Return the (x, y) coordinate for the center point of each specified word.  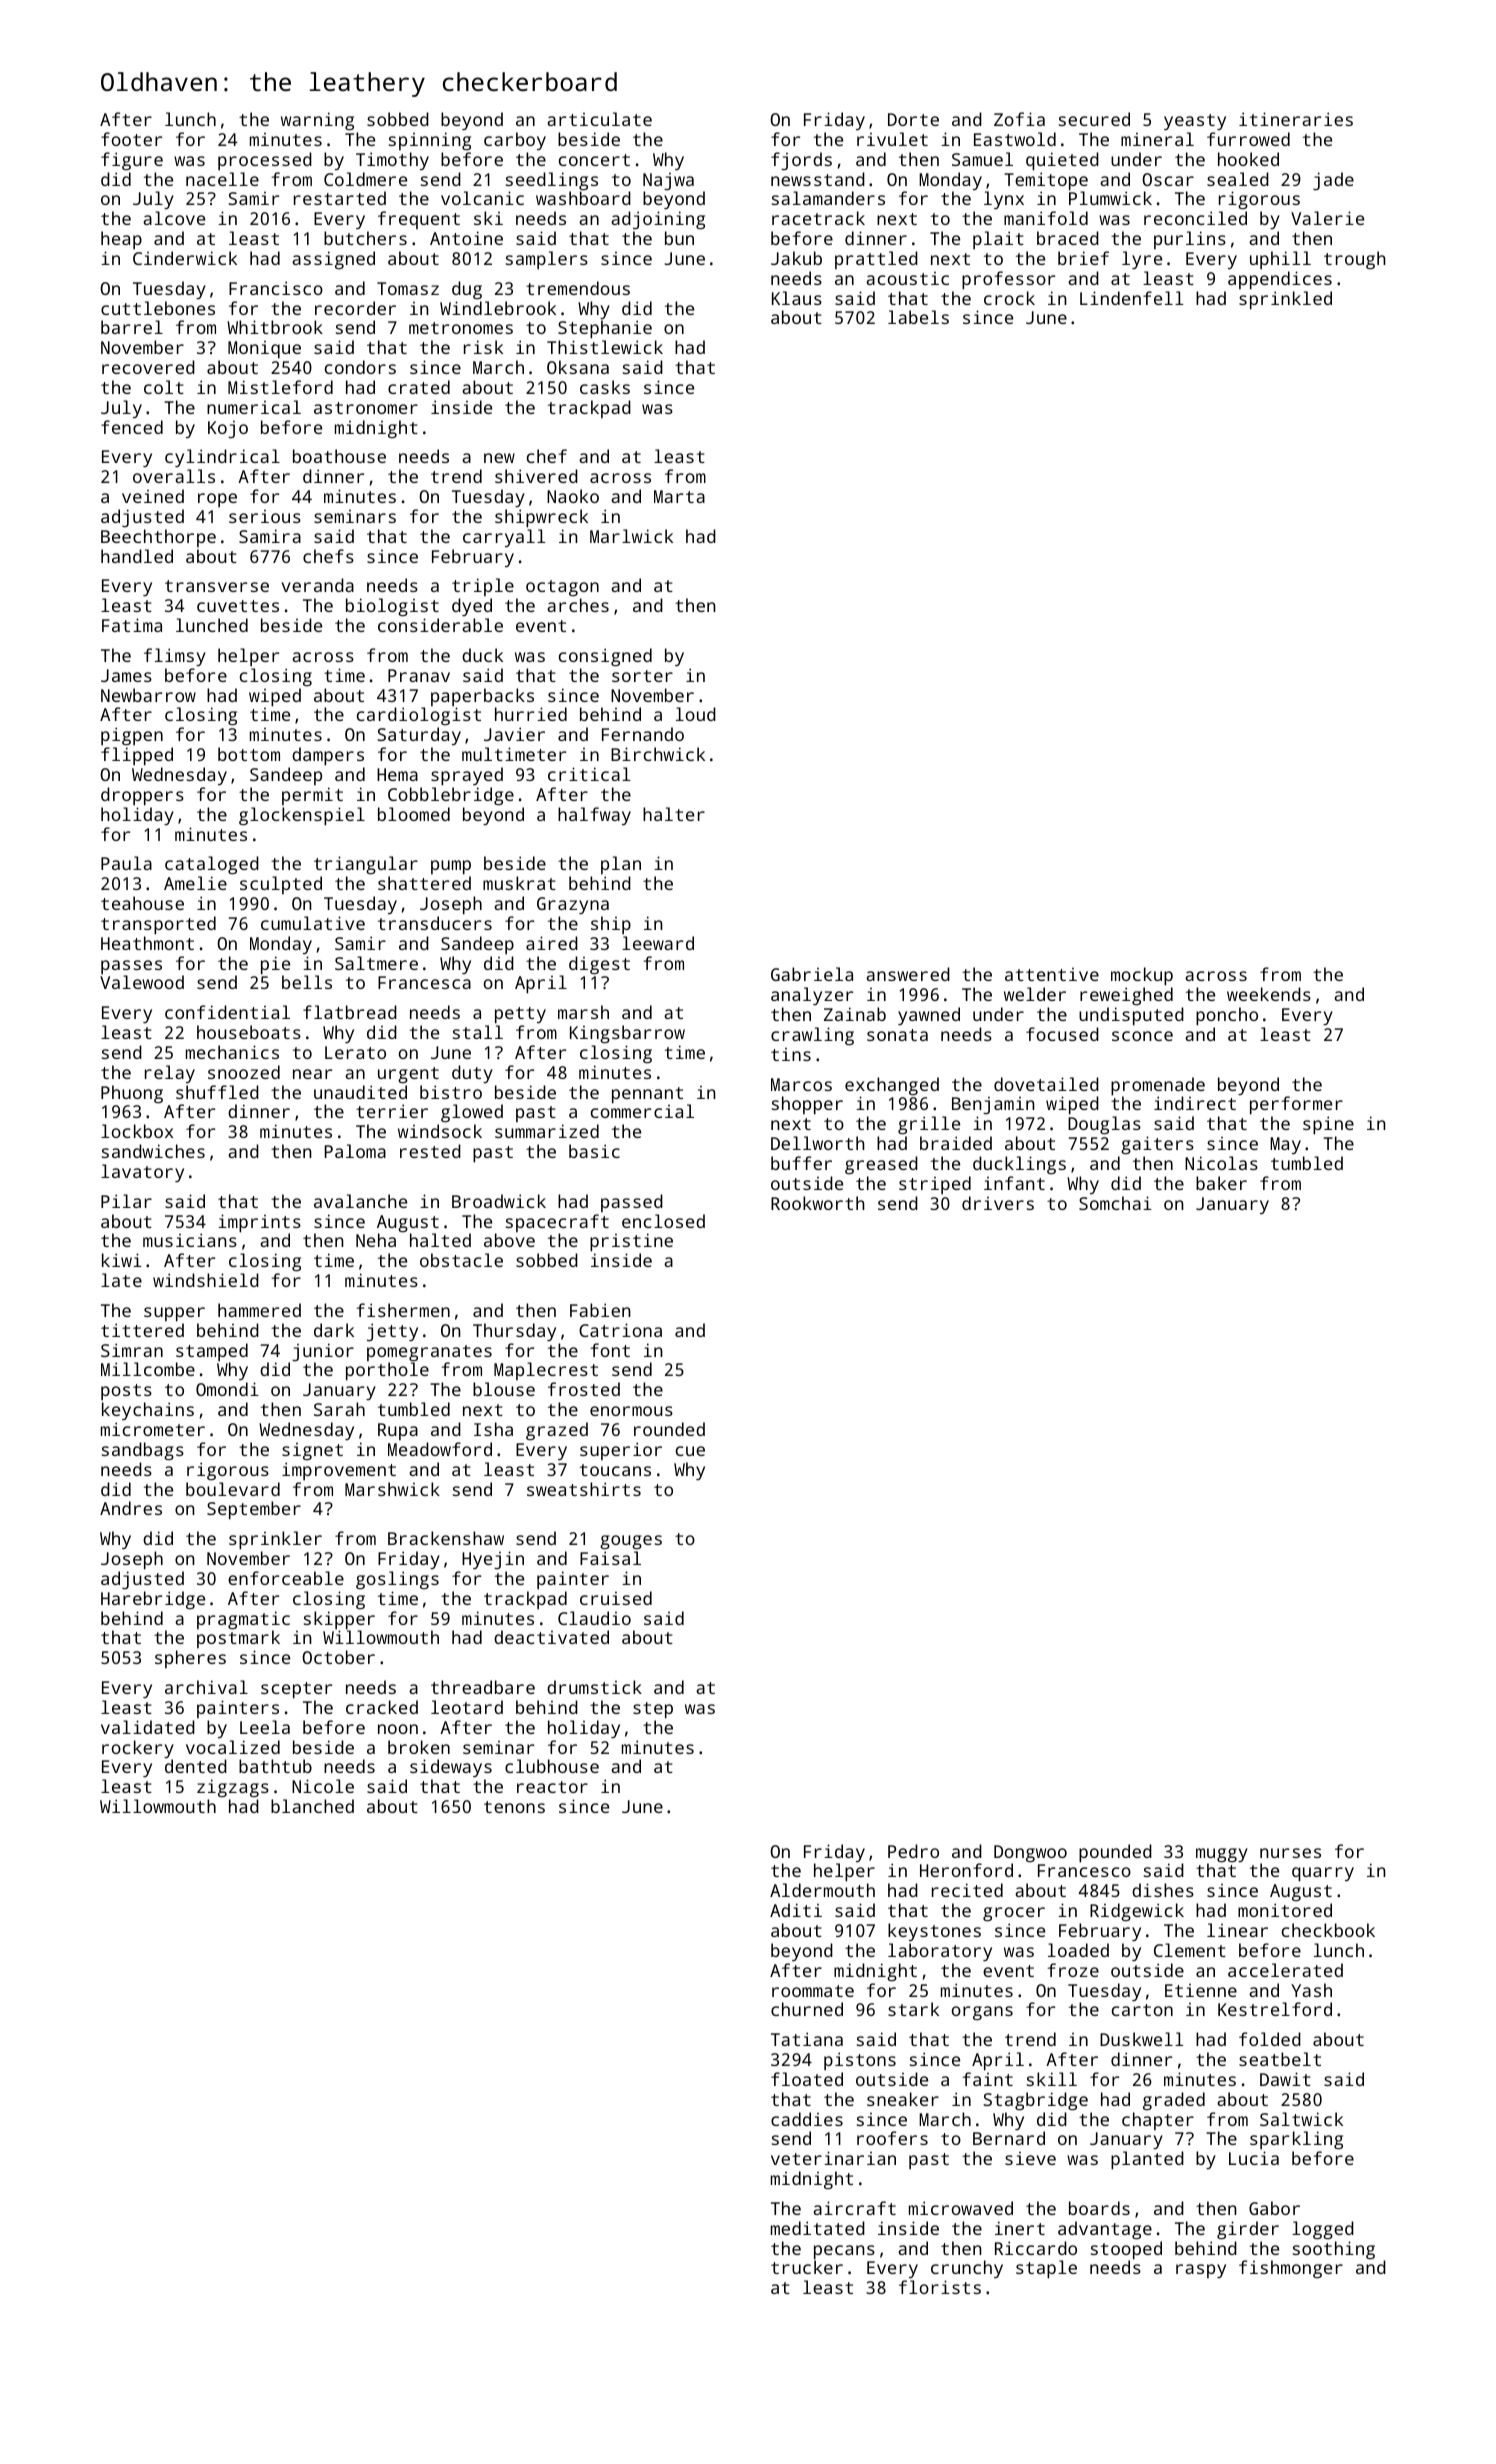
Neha (376, 1240)
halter (674, 814)
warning (317, 121)
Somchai (1115, 1203)
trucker (807, 2267)
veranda (318, 585)
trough (1355, 260)
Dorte (913, 119)
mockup (1142, 976)
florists (940, 2287)
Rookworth (818, 1203)
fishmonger (1291, 2269)
